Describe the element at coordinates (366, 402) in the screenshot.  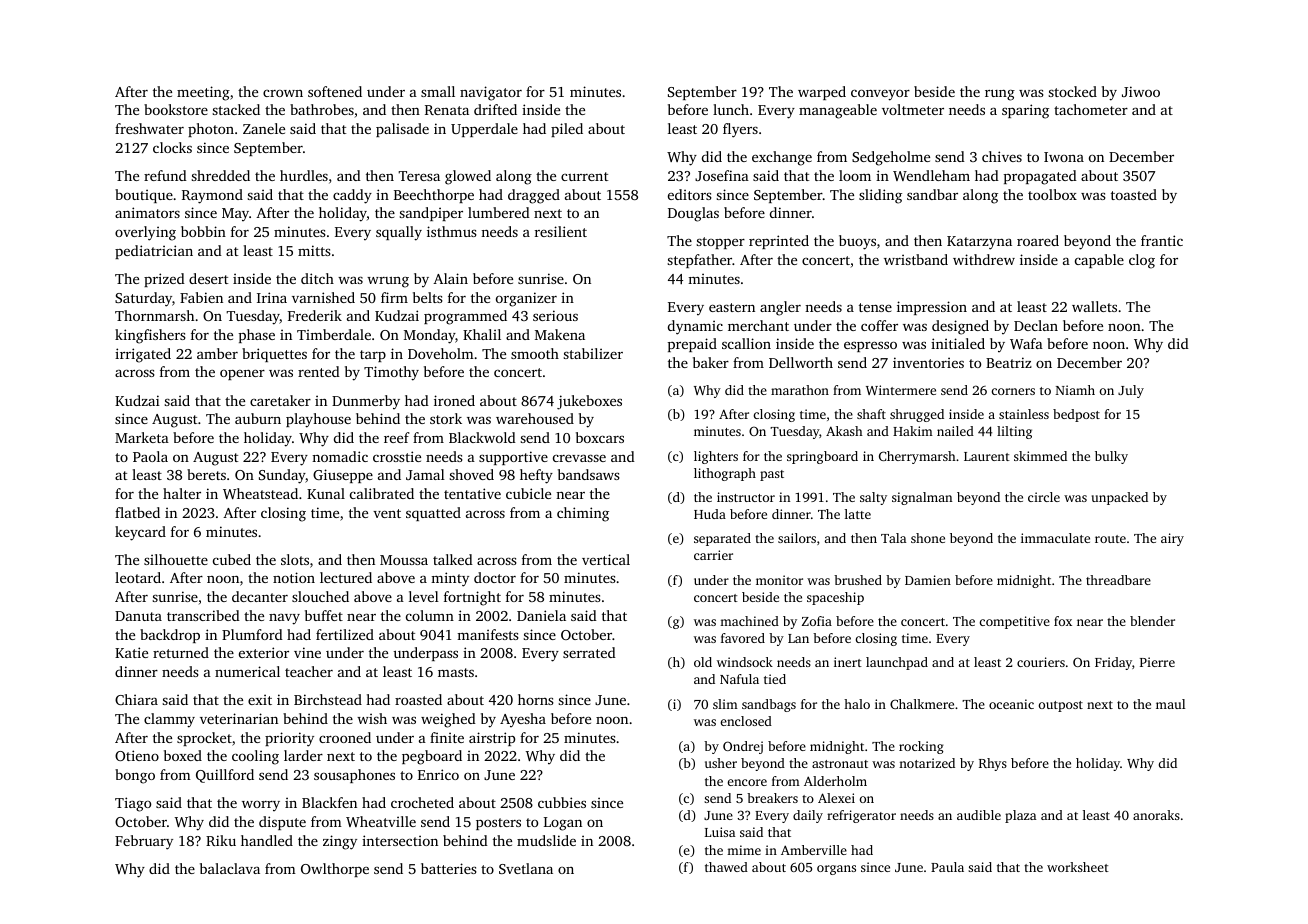
I see `Dunmerby` at that location.
